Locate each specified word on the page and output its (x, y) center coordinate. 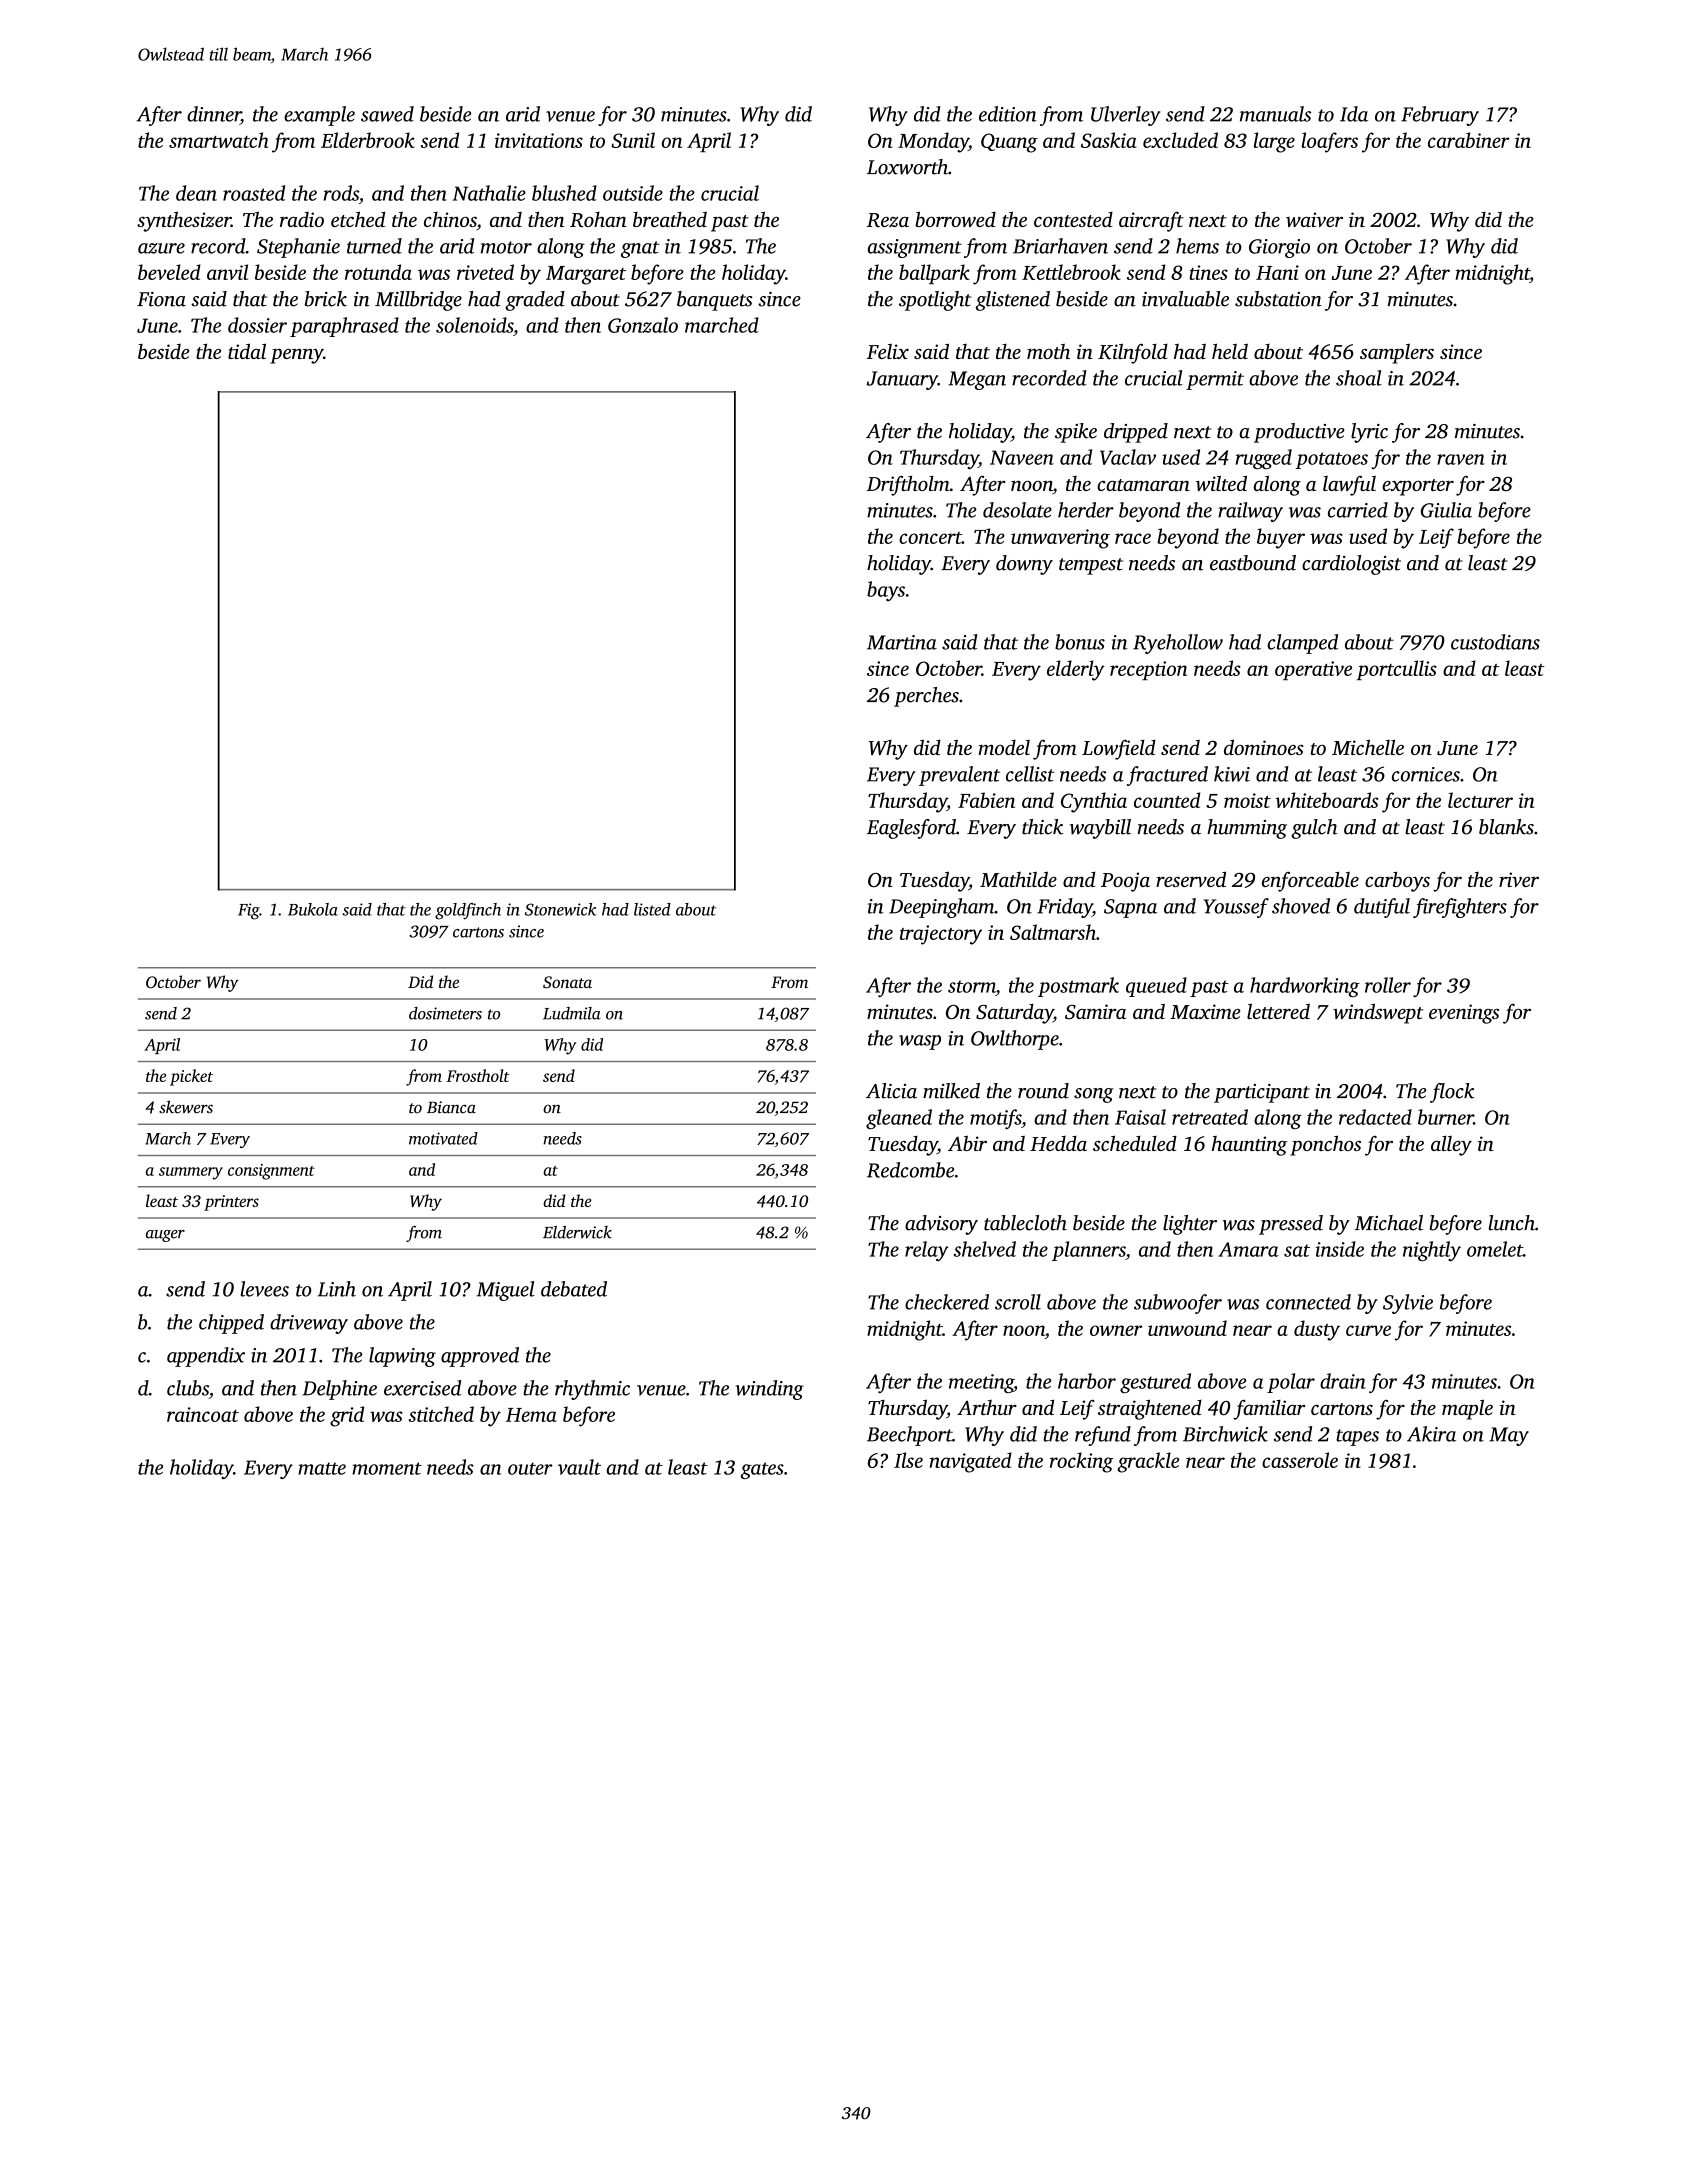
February (1440, 116)
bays (886, 591)
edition (1008, 114)
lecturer (1480, 800)
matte (322, 1468)
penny (296, 356)
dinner (214, 115)
